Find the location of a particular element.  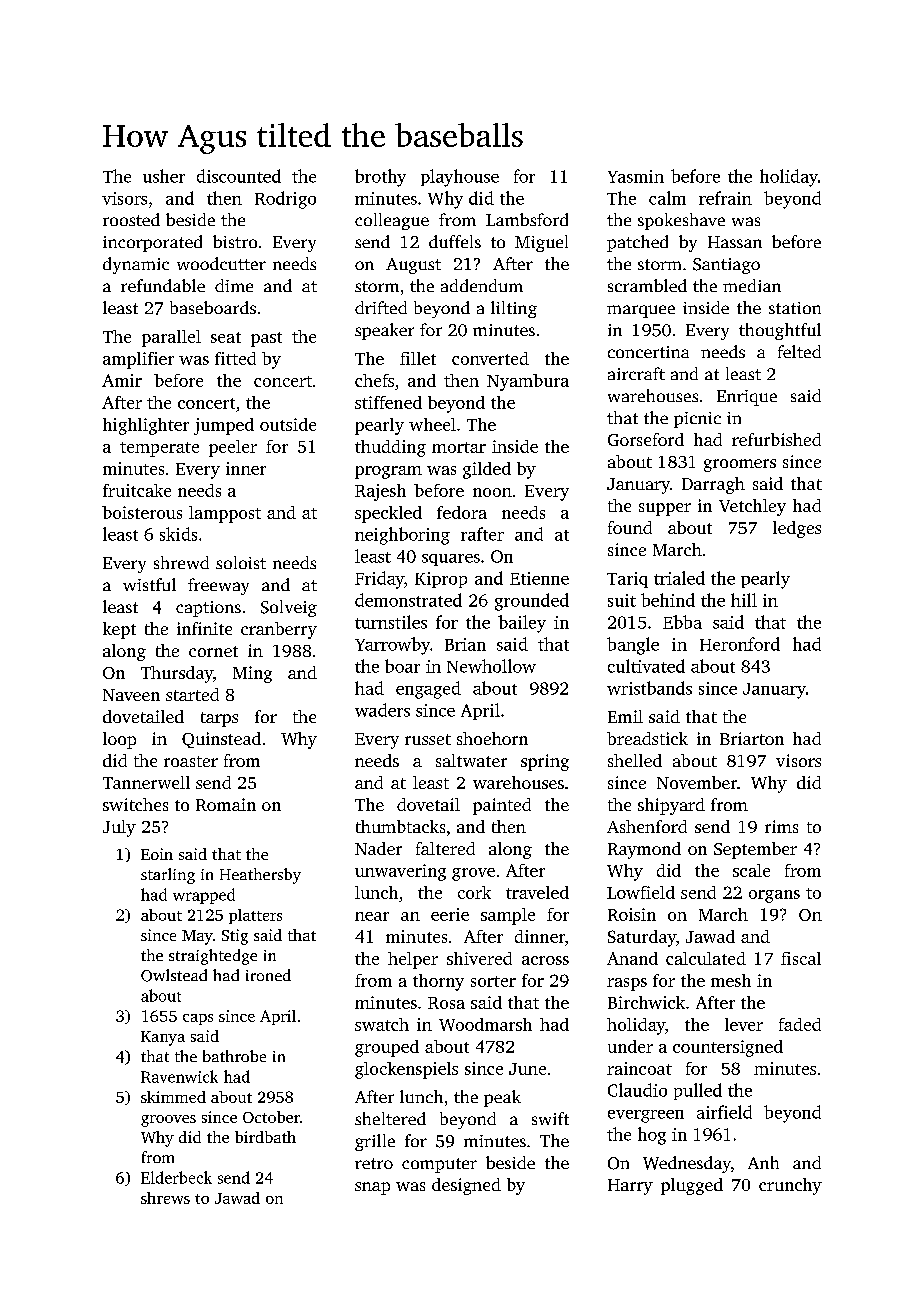

eerie is located at coordinates (450, 914).
